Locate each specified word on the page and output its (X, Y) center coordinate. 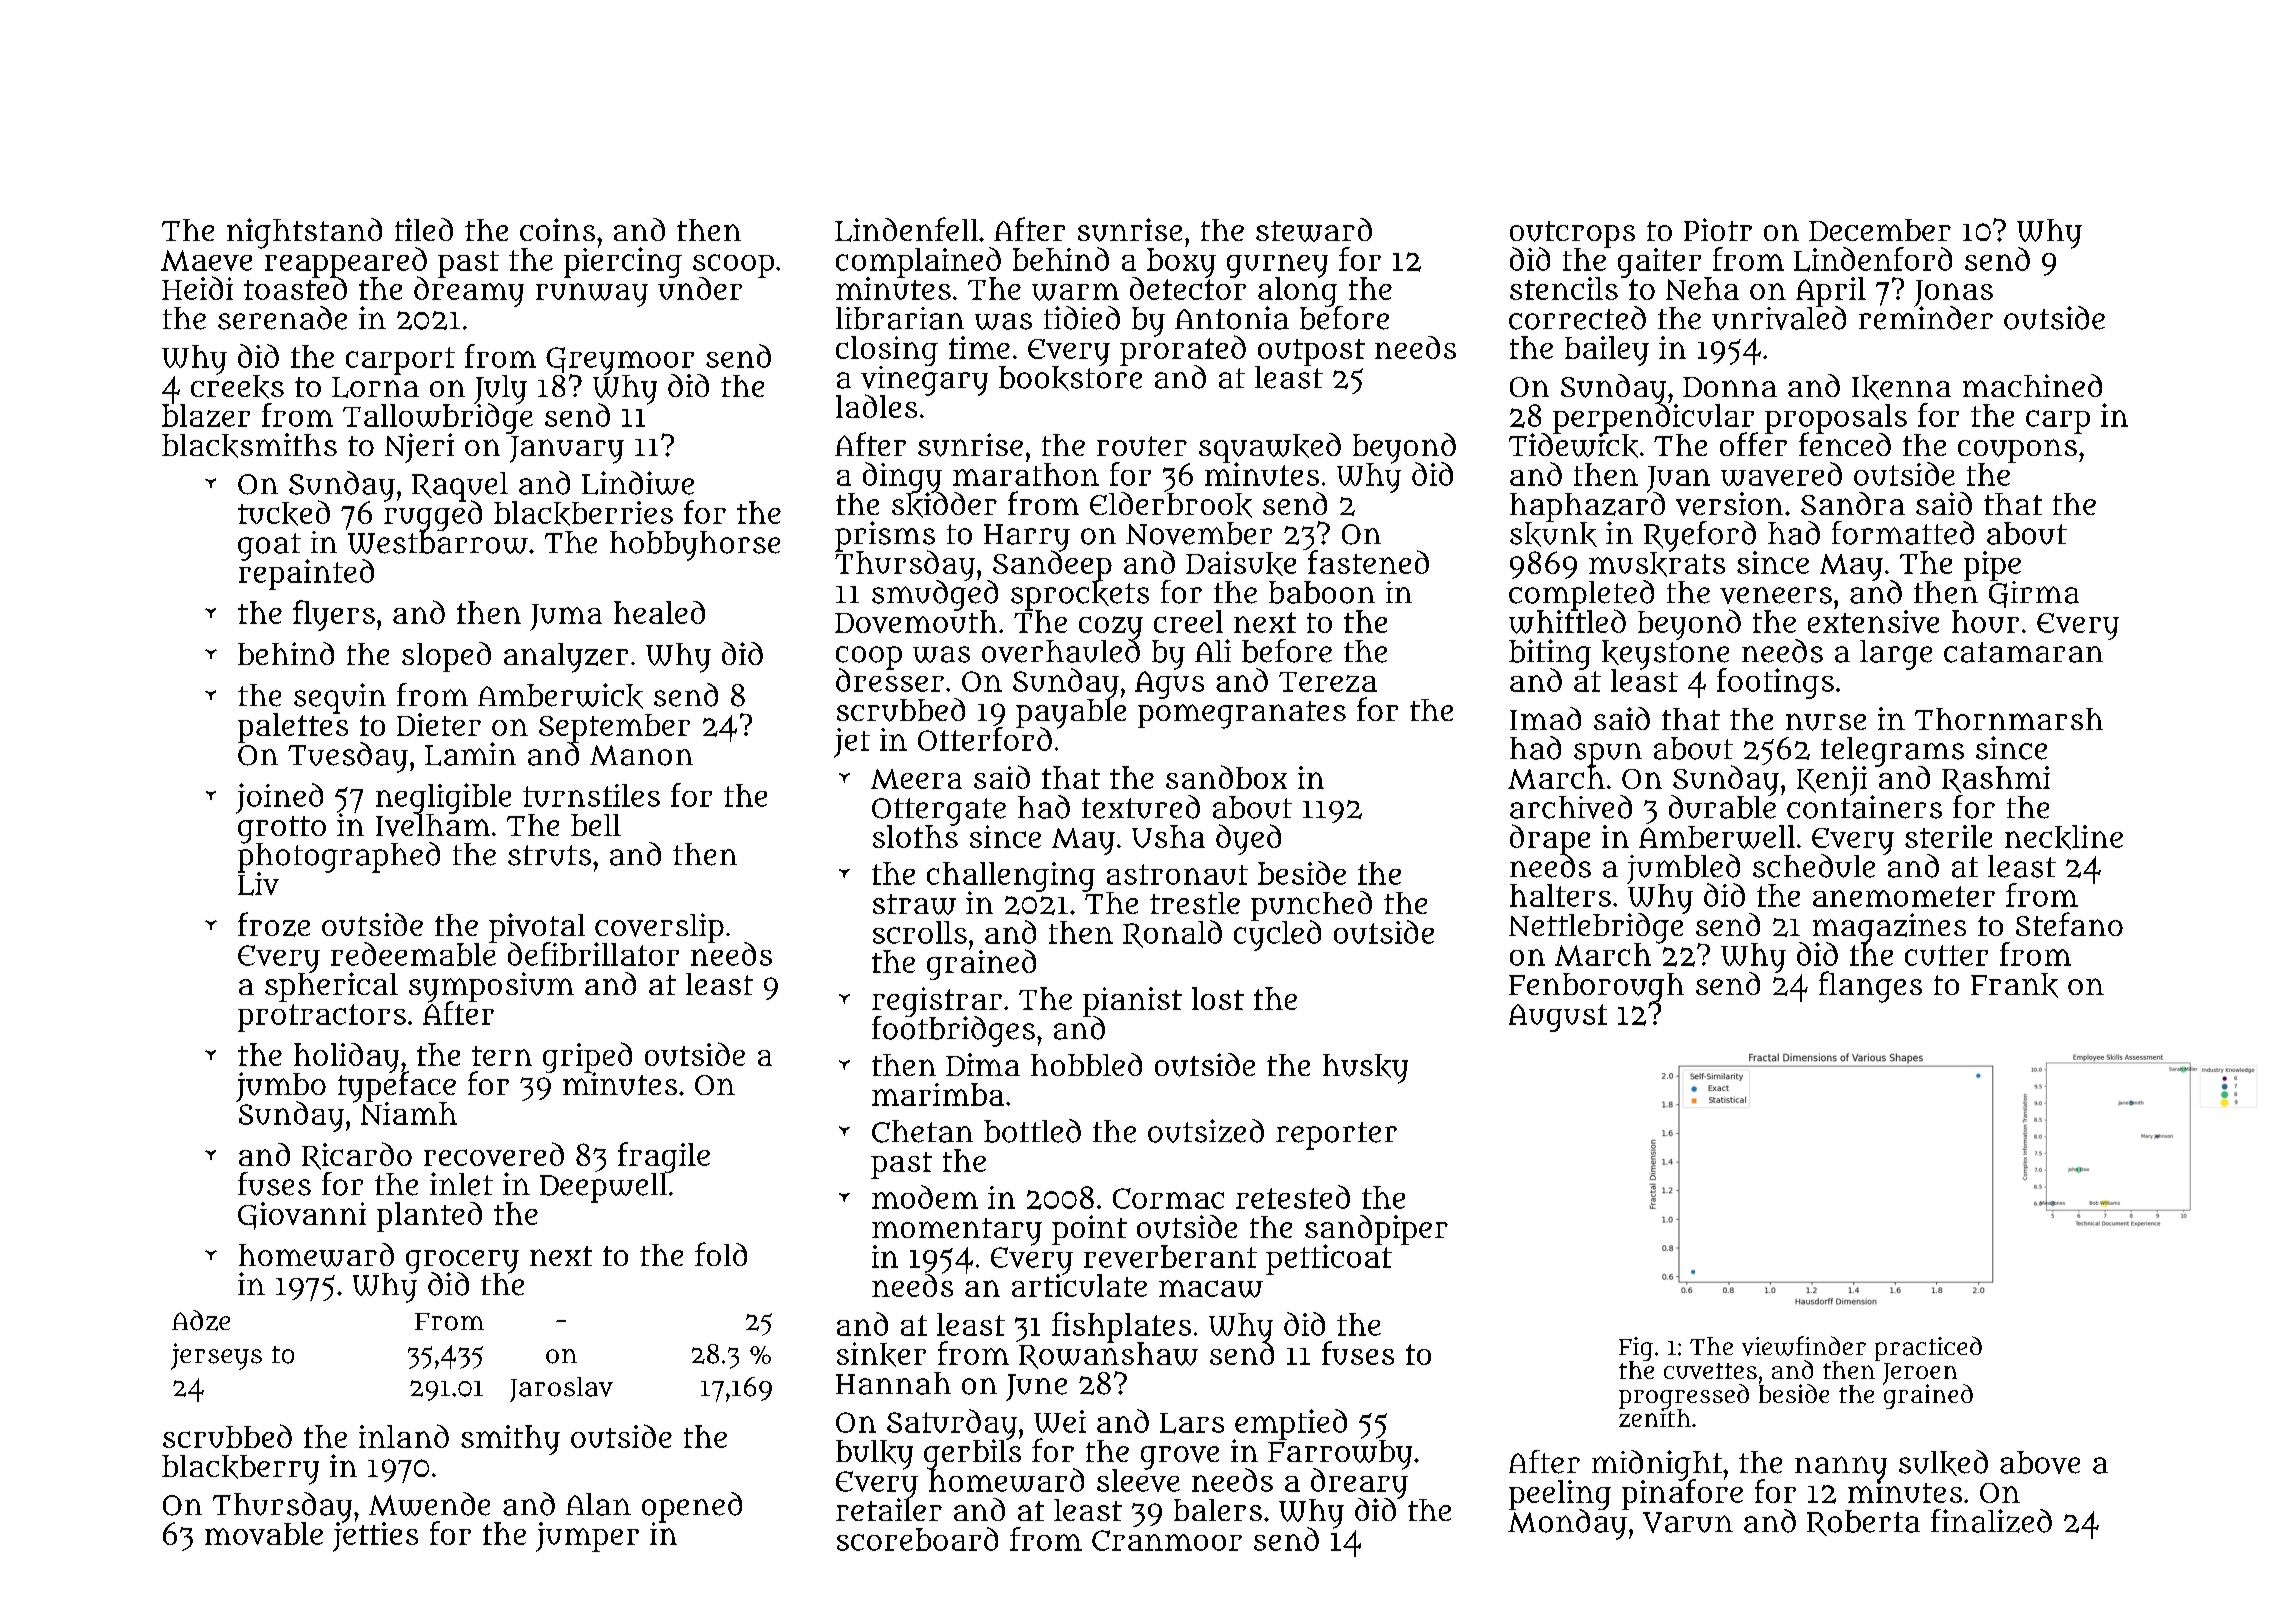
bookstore (1070, 378)
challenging (1011, 876)
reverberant (1170, 1256)
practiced (1928, 1348)
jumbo (281, 1087)
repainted (306, 575)
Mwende (429, 1504)
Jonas (1953, 293)
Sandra (1853, 503)
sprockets (1080, 595)
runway (592, 295)
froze (274, 924)
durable (1722, 807)
